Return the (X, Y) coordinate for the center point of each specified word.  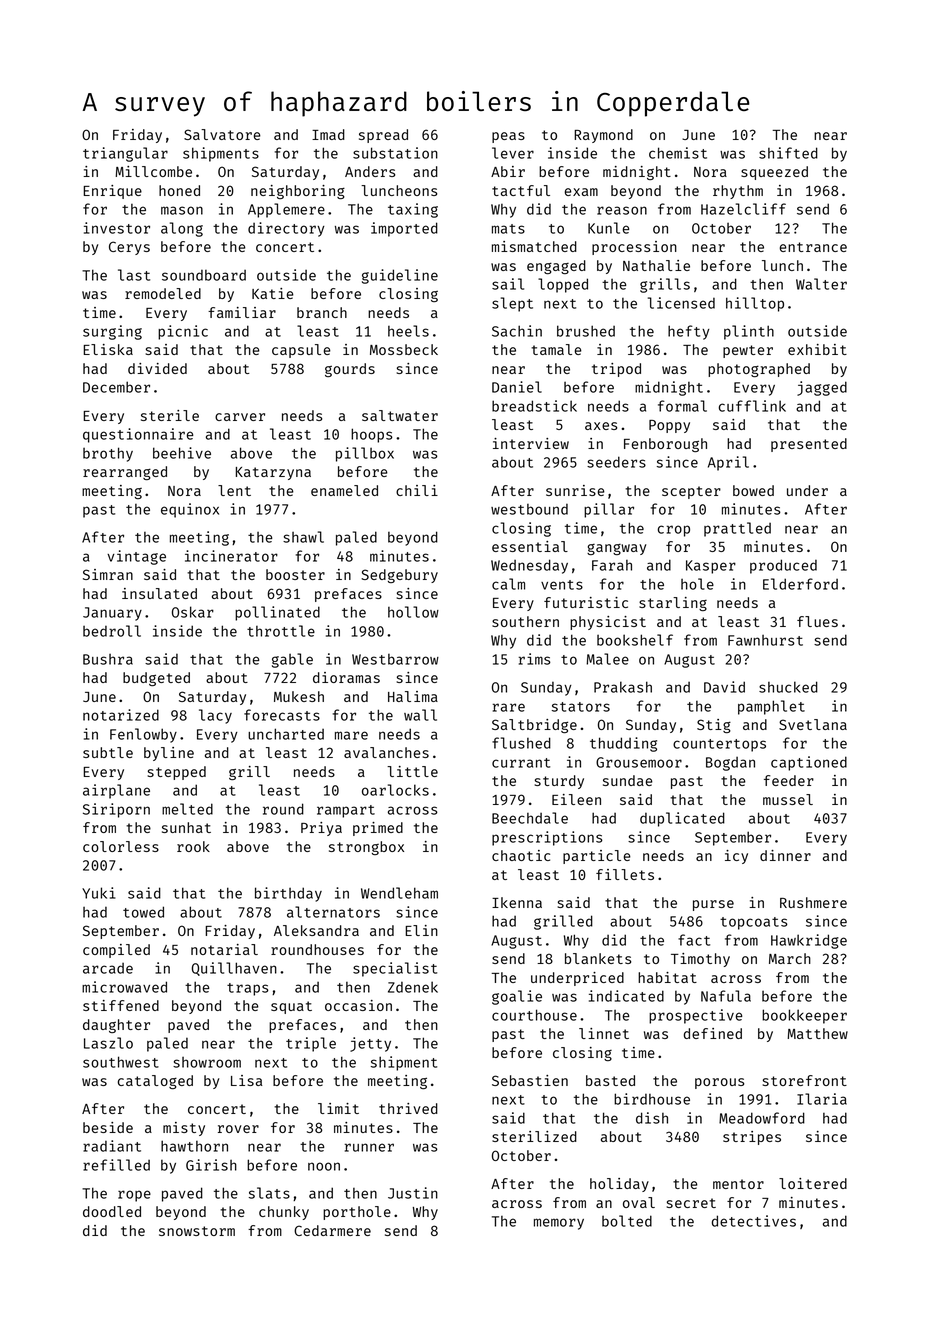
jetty (370, 1044)
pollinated (277, 613)
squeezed (774, 173)
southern (525, 621)
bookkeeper (804, 1016)
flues (817, 621)
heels (408, 331)
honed (179, 190)
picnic (183, 332)
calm (508, 584)
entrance (813, 247)
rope (134, 1196)
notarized (121, 715)
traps (248, 989)
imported (404, 229)
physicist (608, 623)
